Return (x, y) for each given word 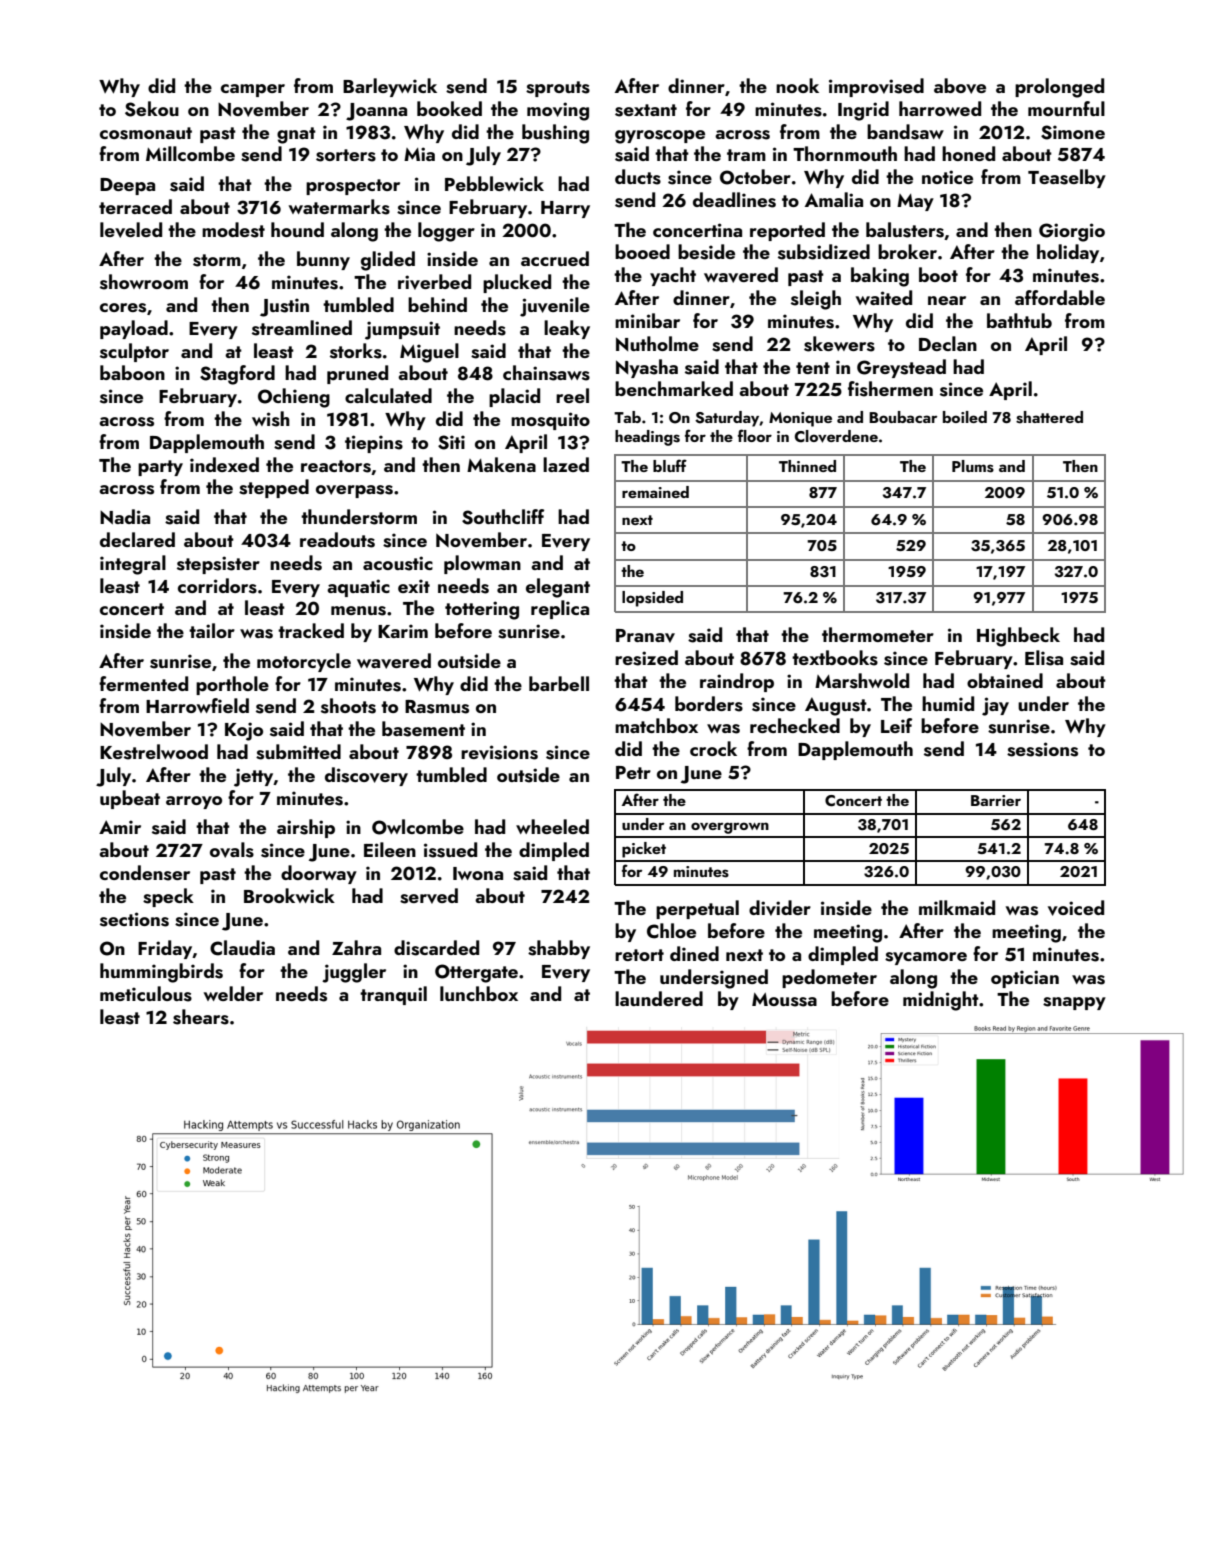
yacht (673, 276)
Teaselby (1067, 178)
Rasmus (437, 707)
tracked (311, 630)
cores (123, 308)
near (947, 300)
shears (201, 1017)
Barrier (996, 800)
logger (446, 232)
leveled (131, 230)
